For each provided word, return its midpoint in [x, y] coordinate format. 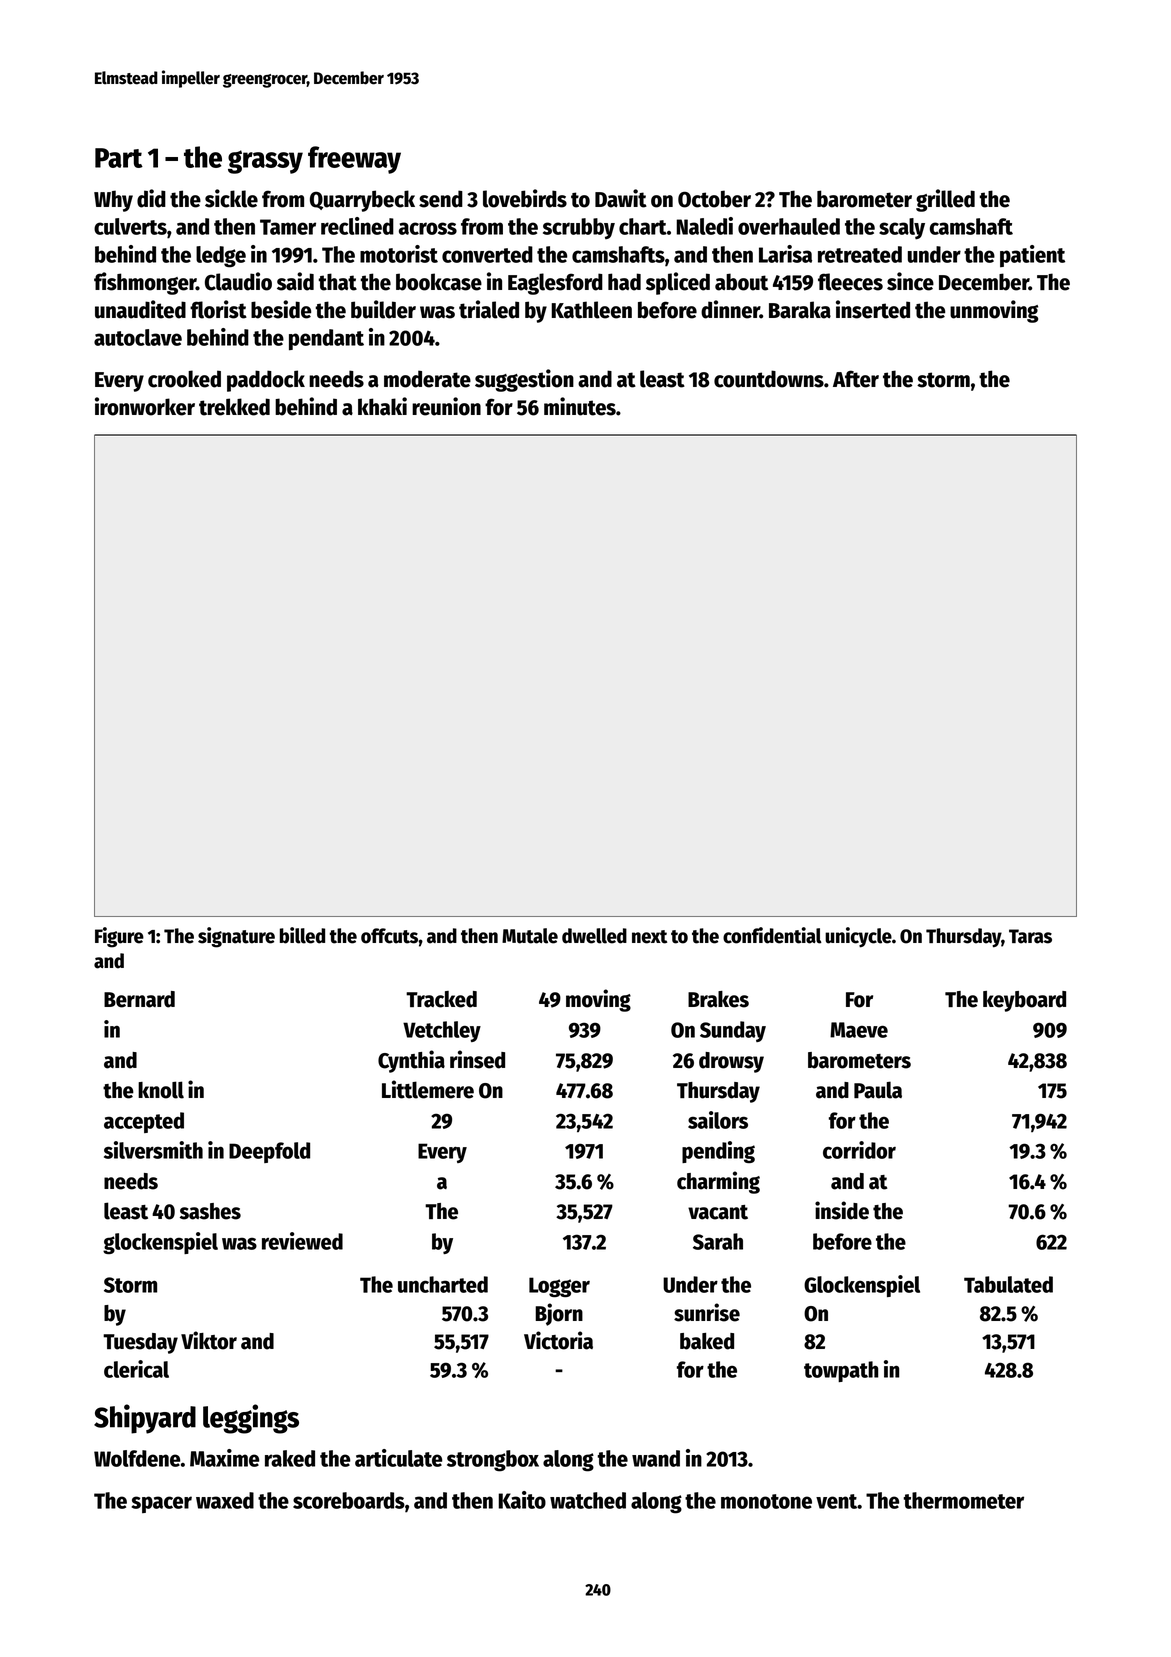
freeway [354, 160]
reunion [446, 406]
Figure [119, 937]
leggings [251, 1419]
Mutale [530, 936]
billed [302, 935]
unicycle [858, 937]
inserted [873, 309]
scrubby [579, 228]
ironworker [145, 406]
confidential [772, 935]
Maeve [859, 1030]
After [856, 379]
